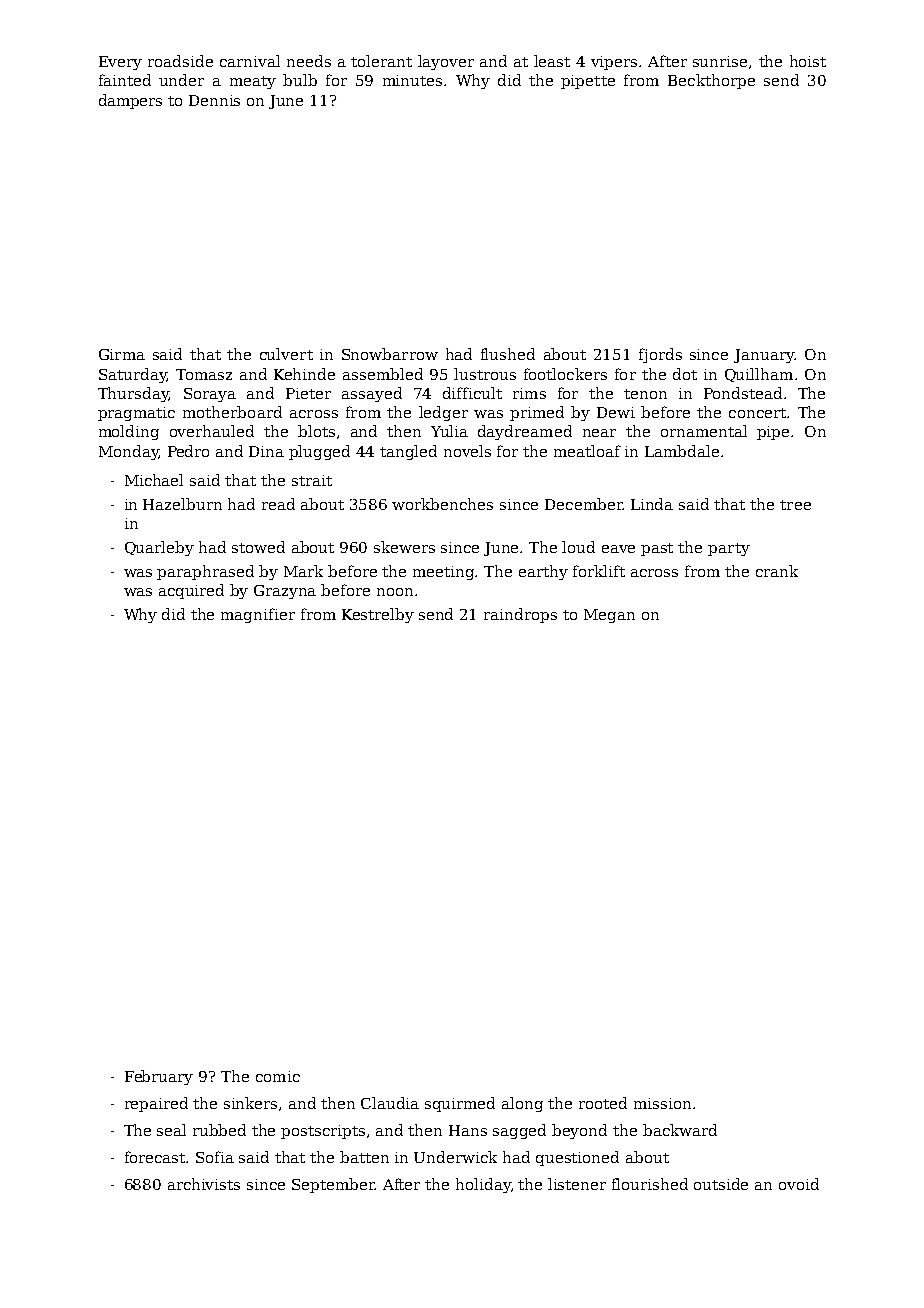 The height and width of the screenshot is (1308, 924). Describe the element at coordinates (122, 354) in the screenshot. I see `Girma` at that location.
